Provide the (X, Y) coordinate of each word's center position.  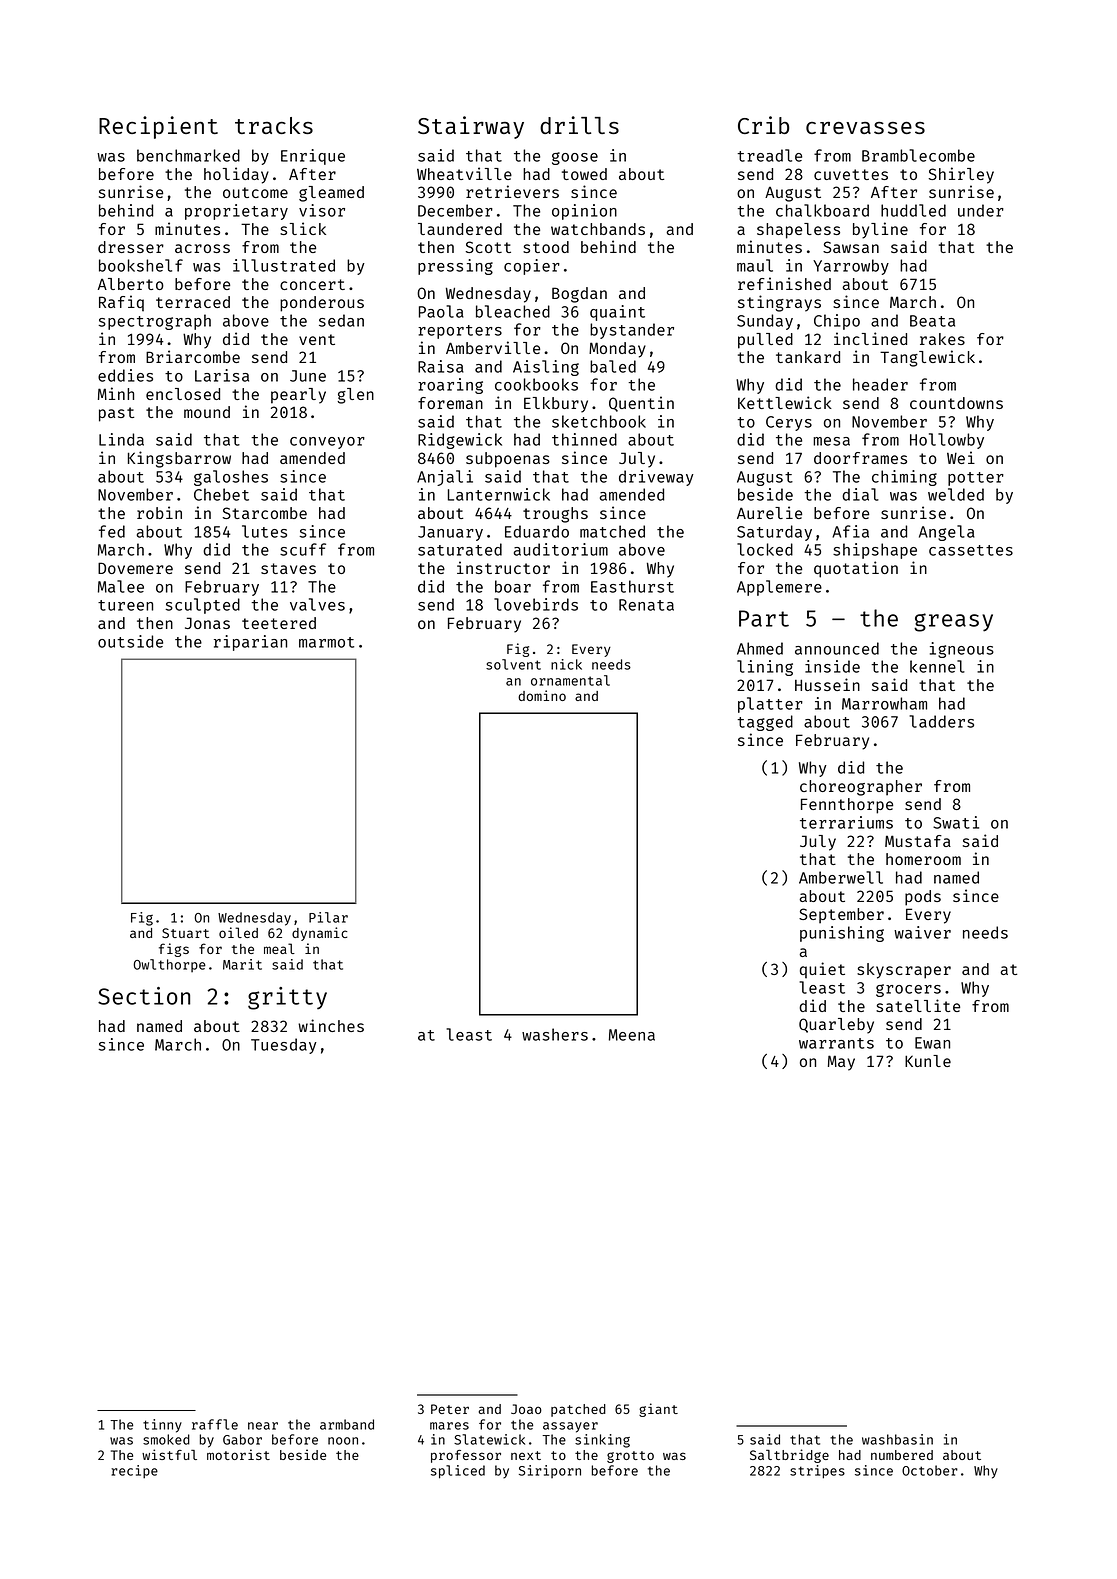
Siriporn (550, 1471)
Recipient (158, 127)
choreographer (861, 788)
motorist (238, 1454)
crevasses (865, 128)
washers (555, 1034)
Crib (763, 125)
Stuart (185, 933)
